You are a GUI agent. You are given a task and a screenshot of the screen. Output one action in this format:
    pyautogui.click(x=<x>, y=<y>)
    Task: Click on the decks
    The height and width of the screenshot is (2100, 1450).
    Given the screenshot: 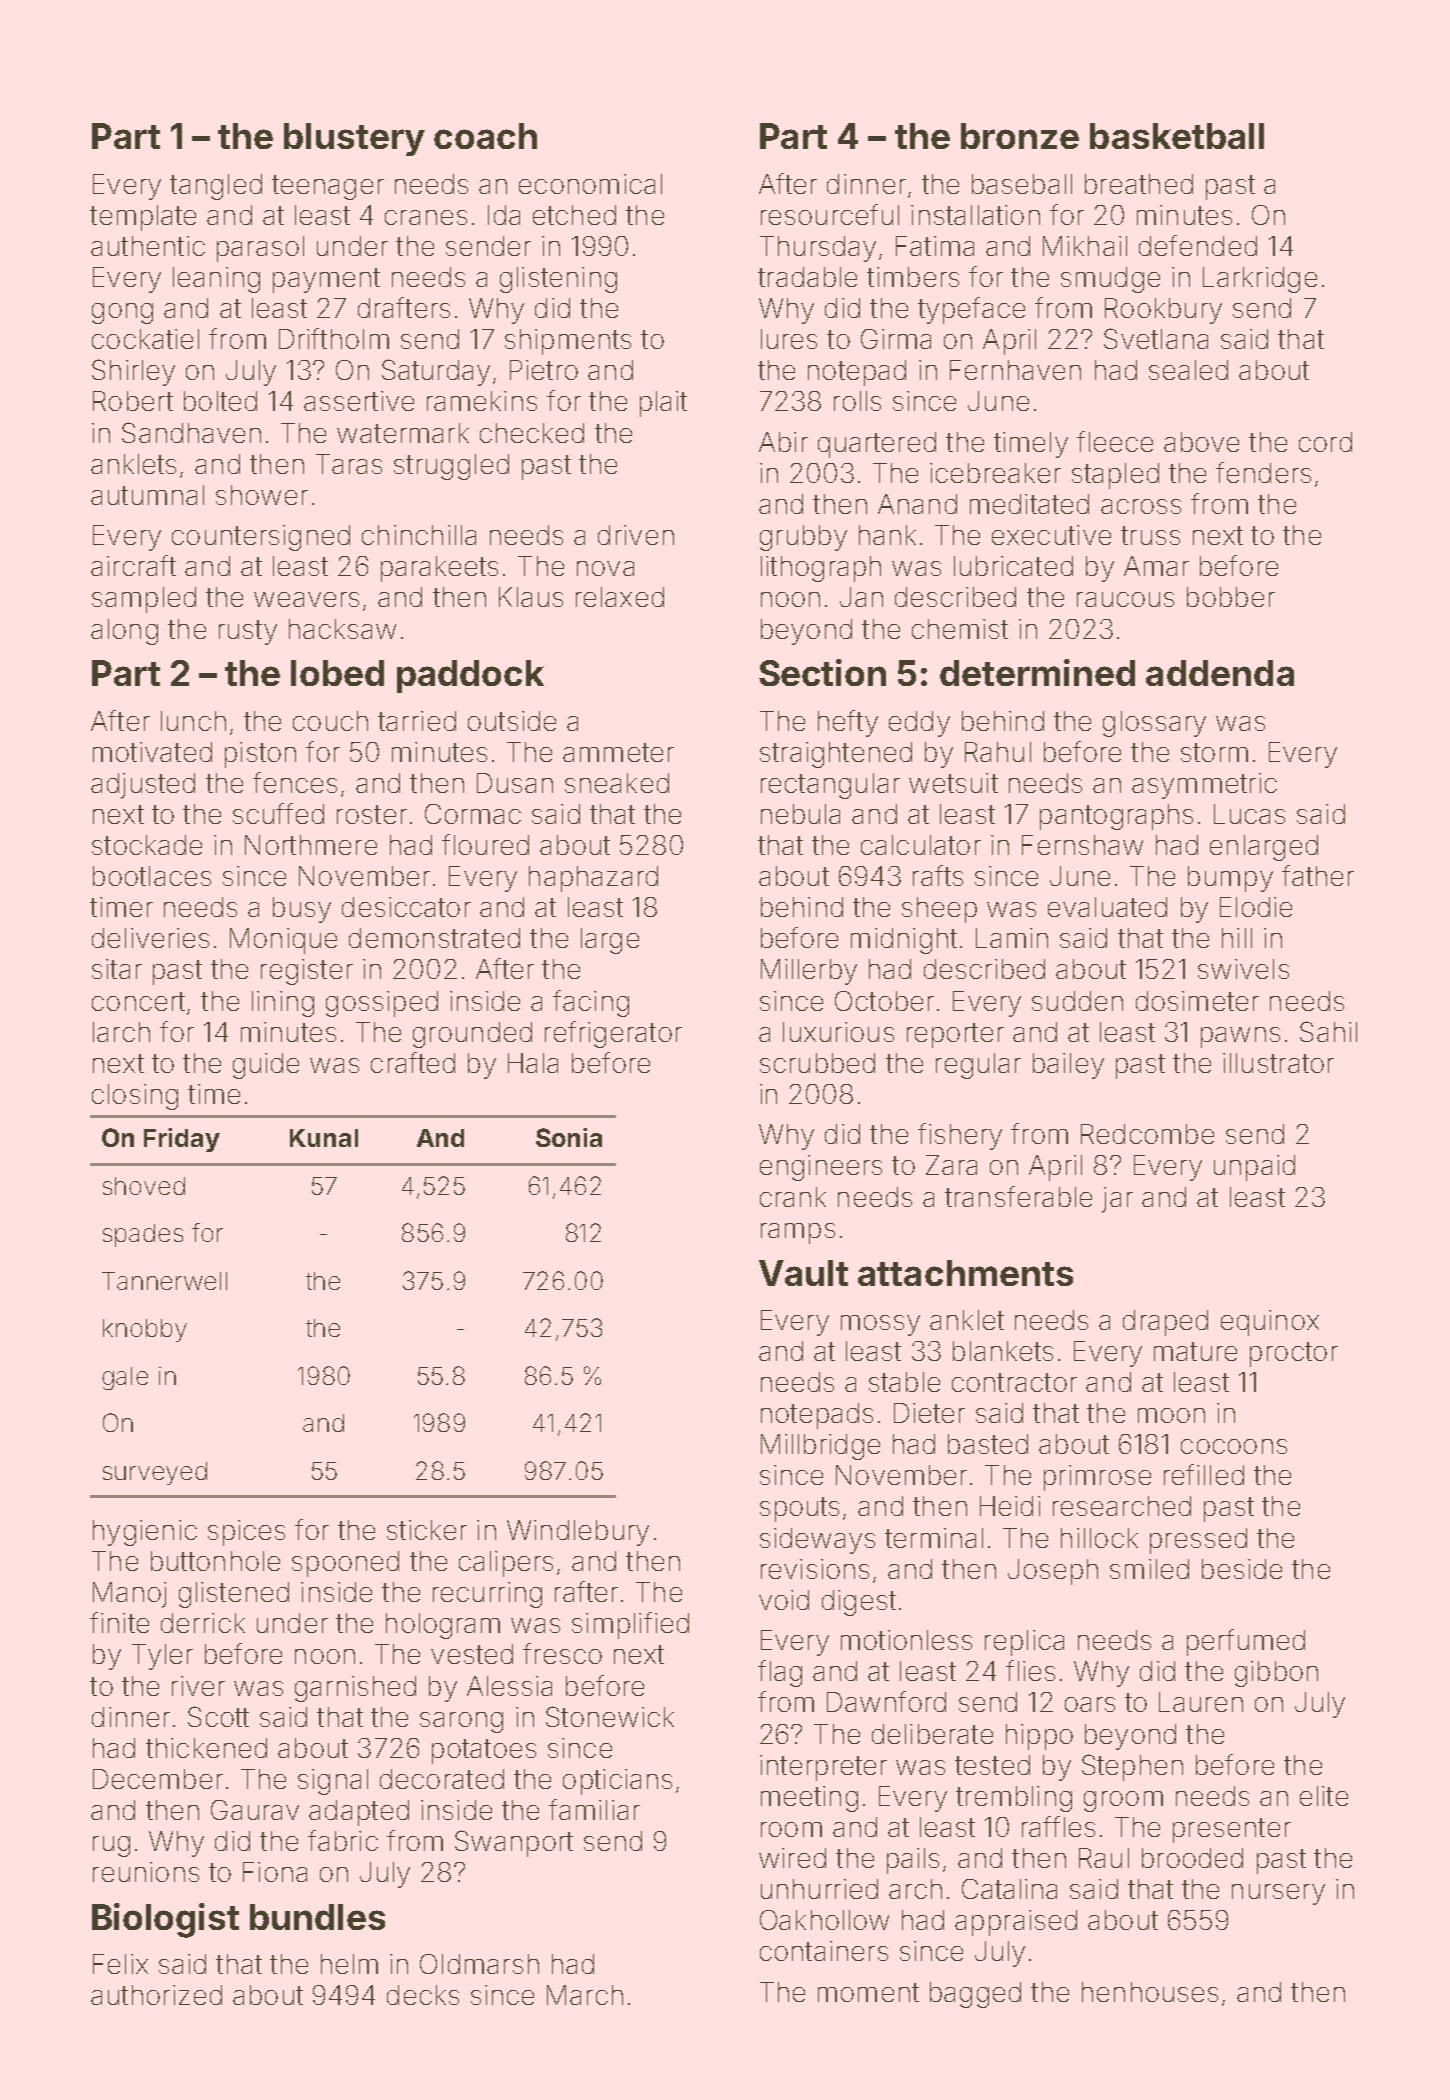 What is the action you would take?
    pyautogui.click(x=423, y=1995)
